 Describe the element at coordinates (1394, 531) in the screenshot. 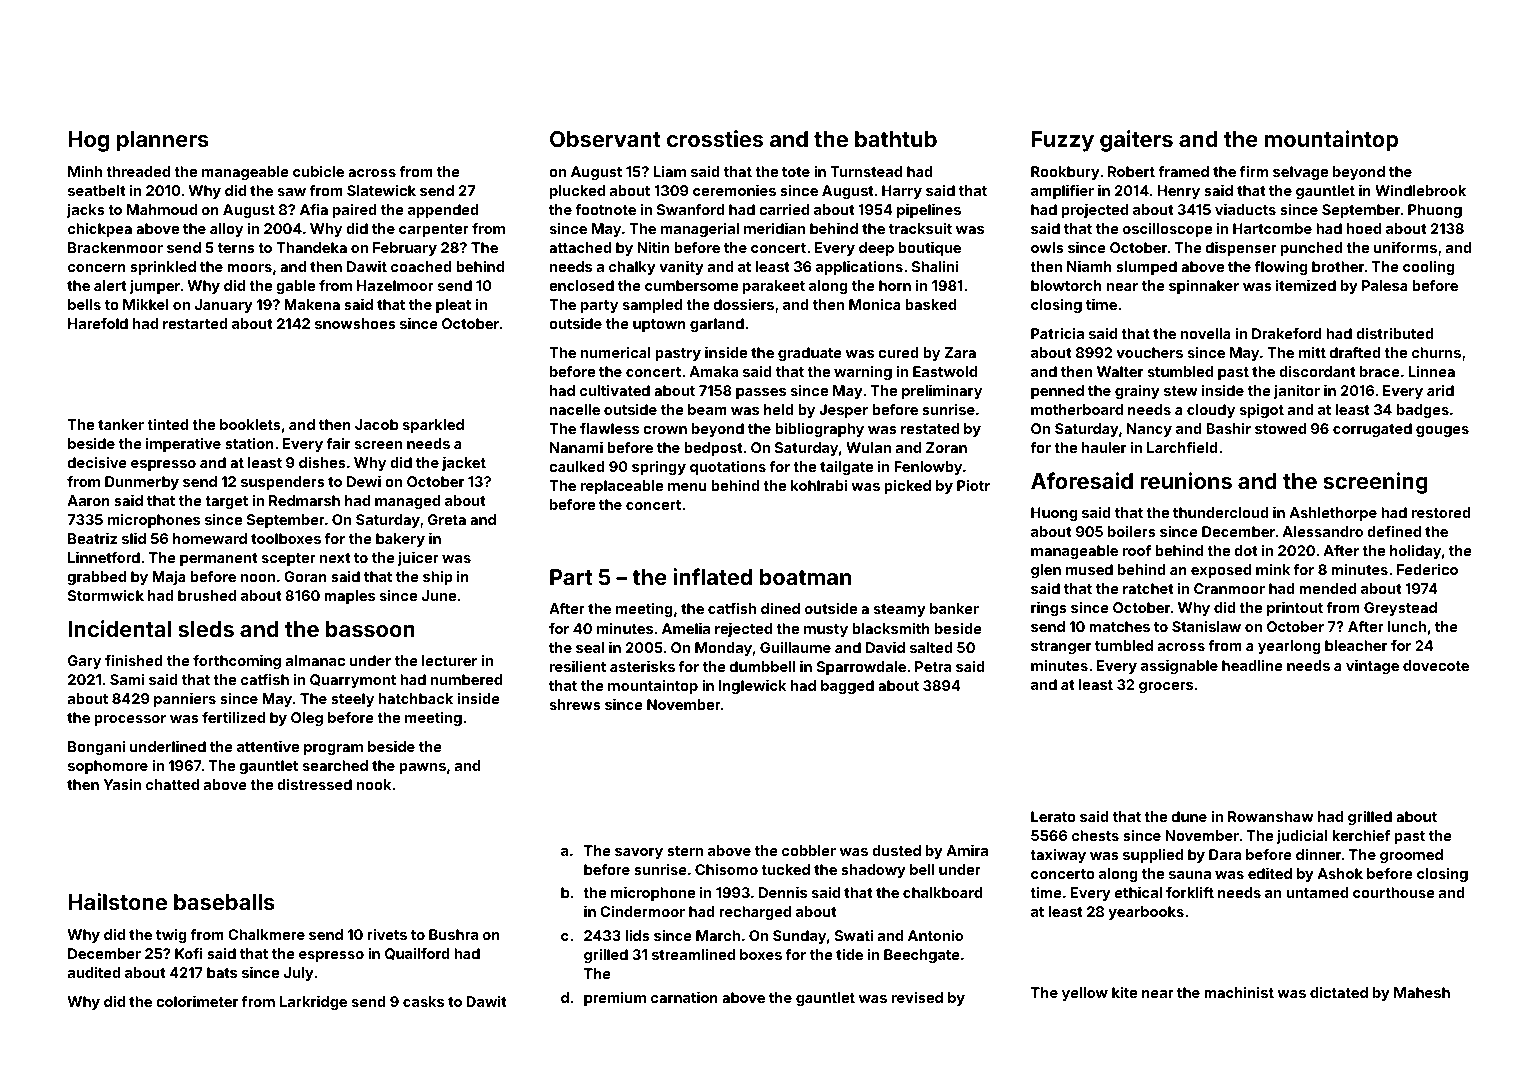

I see `defined` at that location.
